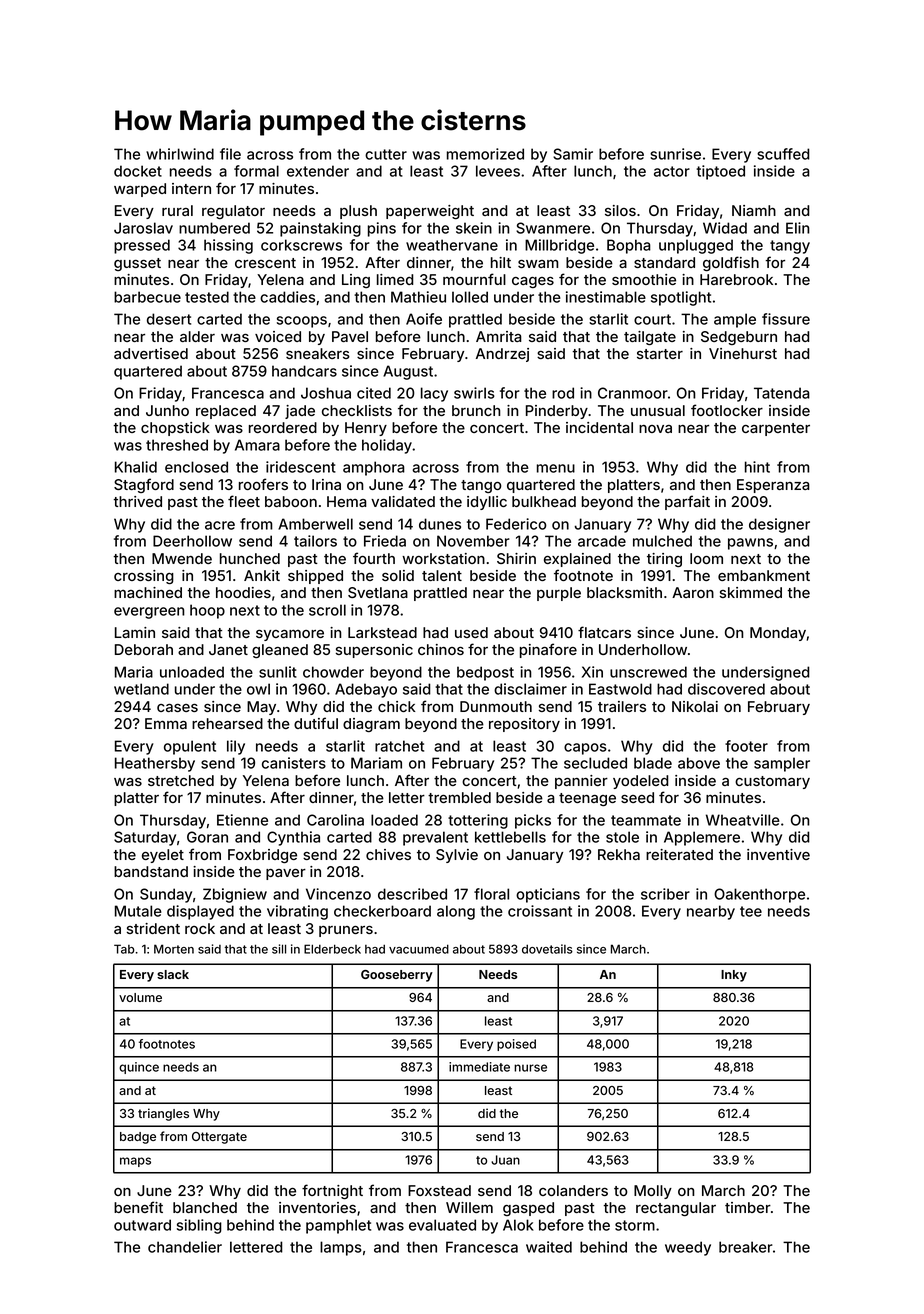 The width and height of the screenshot is (924, 1314). Describe the element at coordinates (151, 353) in the screenshot. I see `advertised` at that location.
